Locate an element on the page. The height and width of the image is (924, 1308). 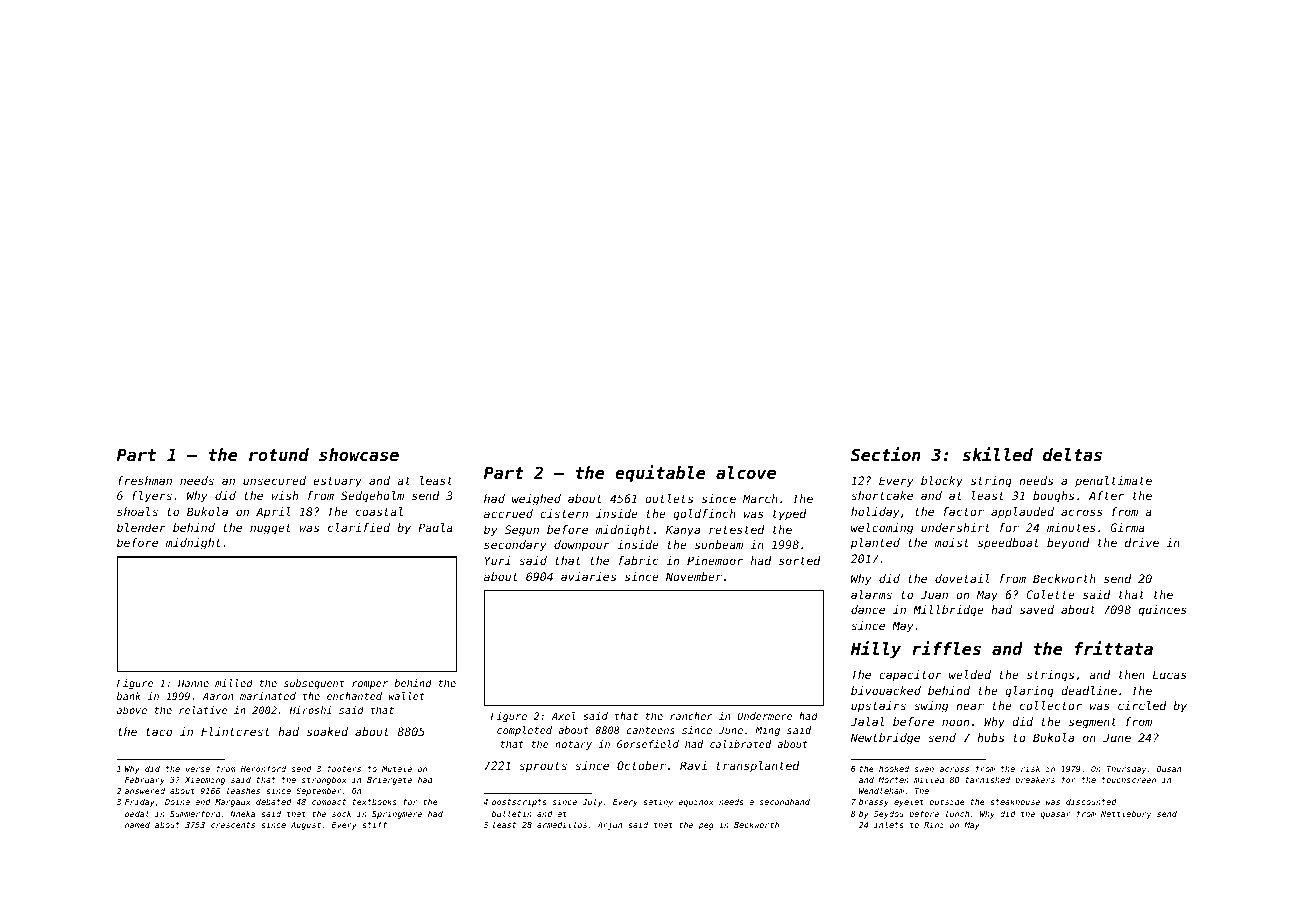
sorted is located at coordinates (800, 560).
